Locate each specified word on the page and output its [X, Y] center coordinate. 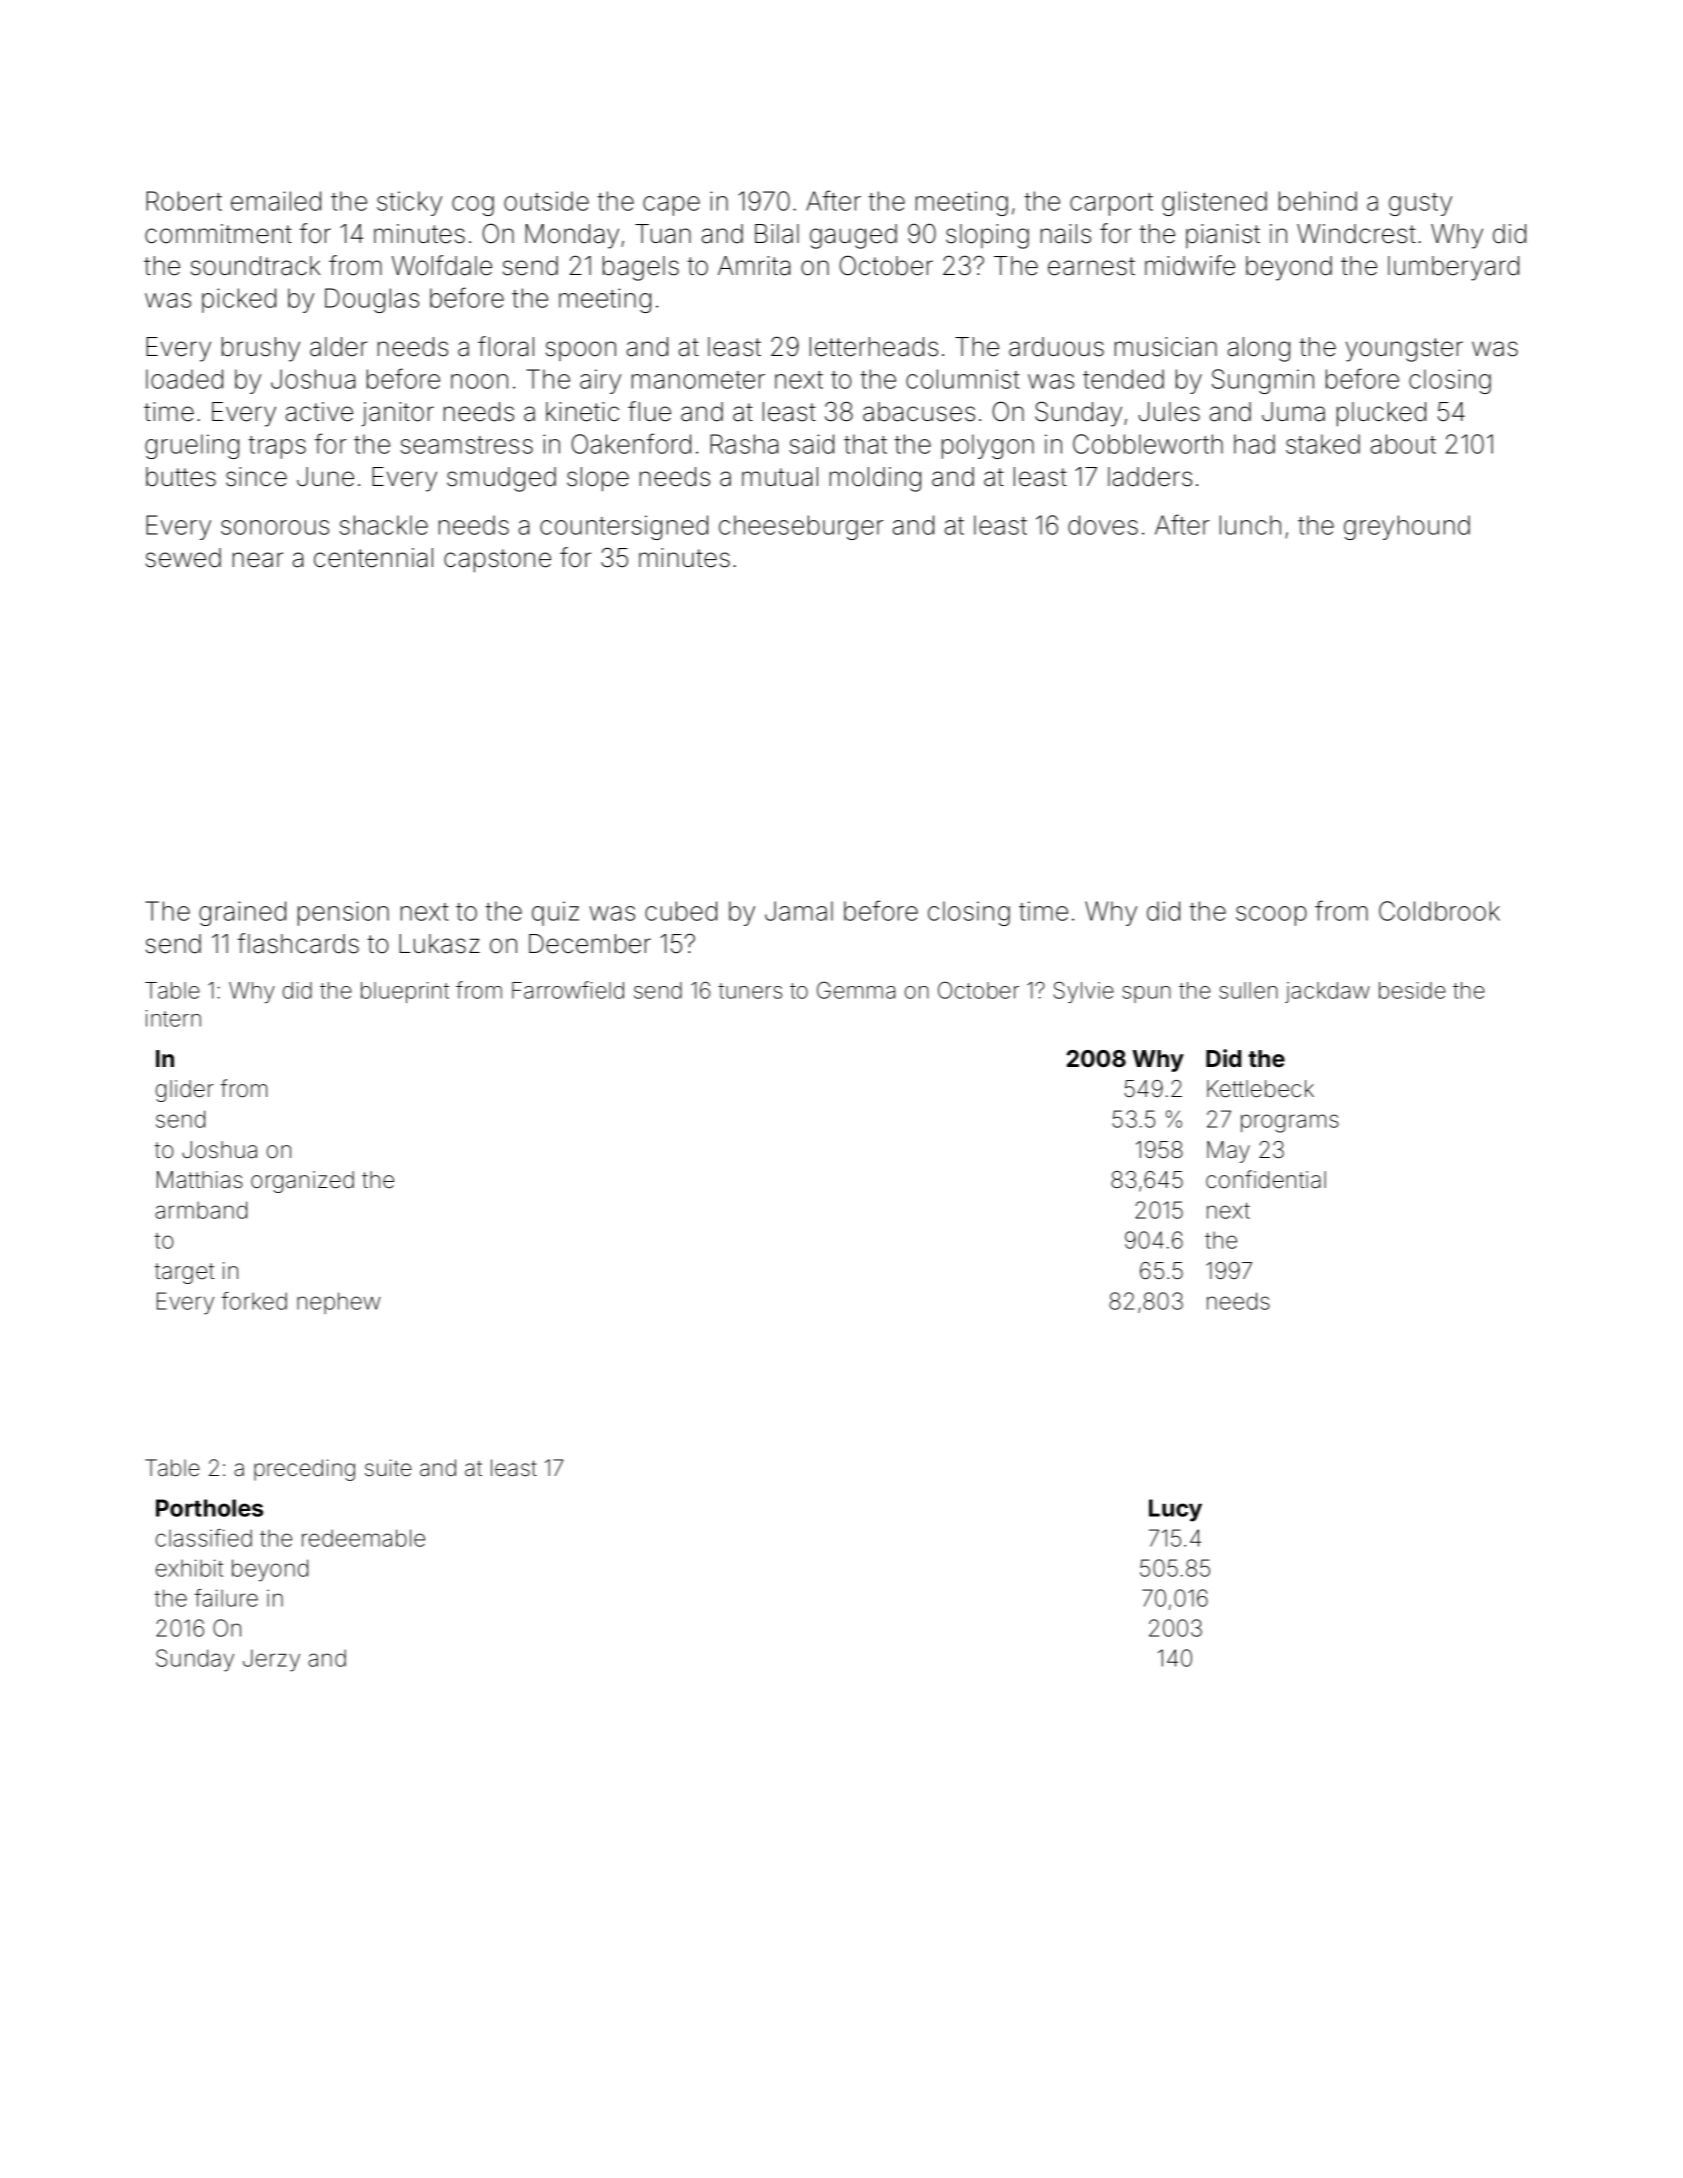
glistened [1214, 203]
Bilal [777, 234]
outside [546, 201]
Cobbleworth [1148, 444]
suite [388, 1468]
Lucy [1175, 1510]
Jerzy [271, 1660]
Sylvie [1084, 992]
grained [242, 913]
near [258, 560]
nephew [338, 1303]
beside [1412, 990]
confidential [1266, 1179]
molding [875, 479]
